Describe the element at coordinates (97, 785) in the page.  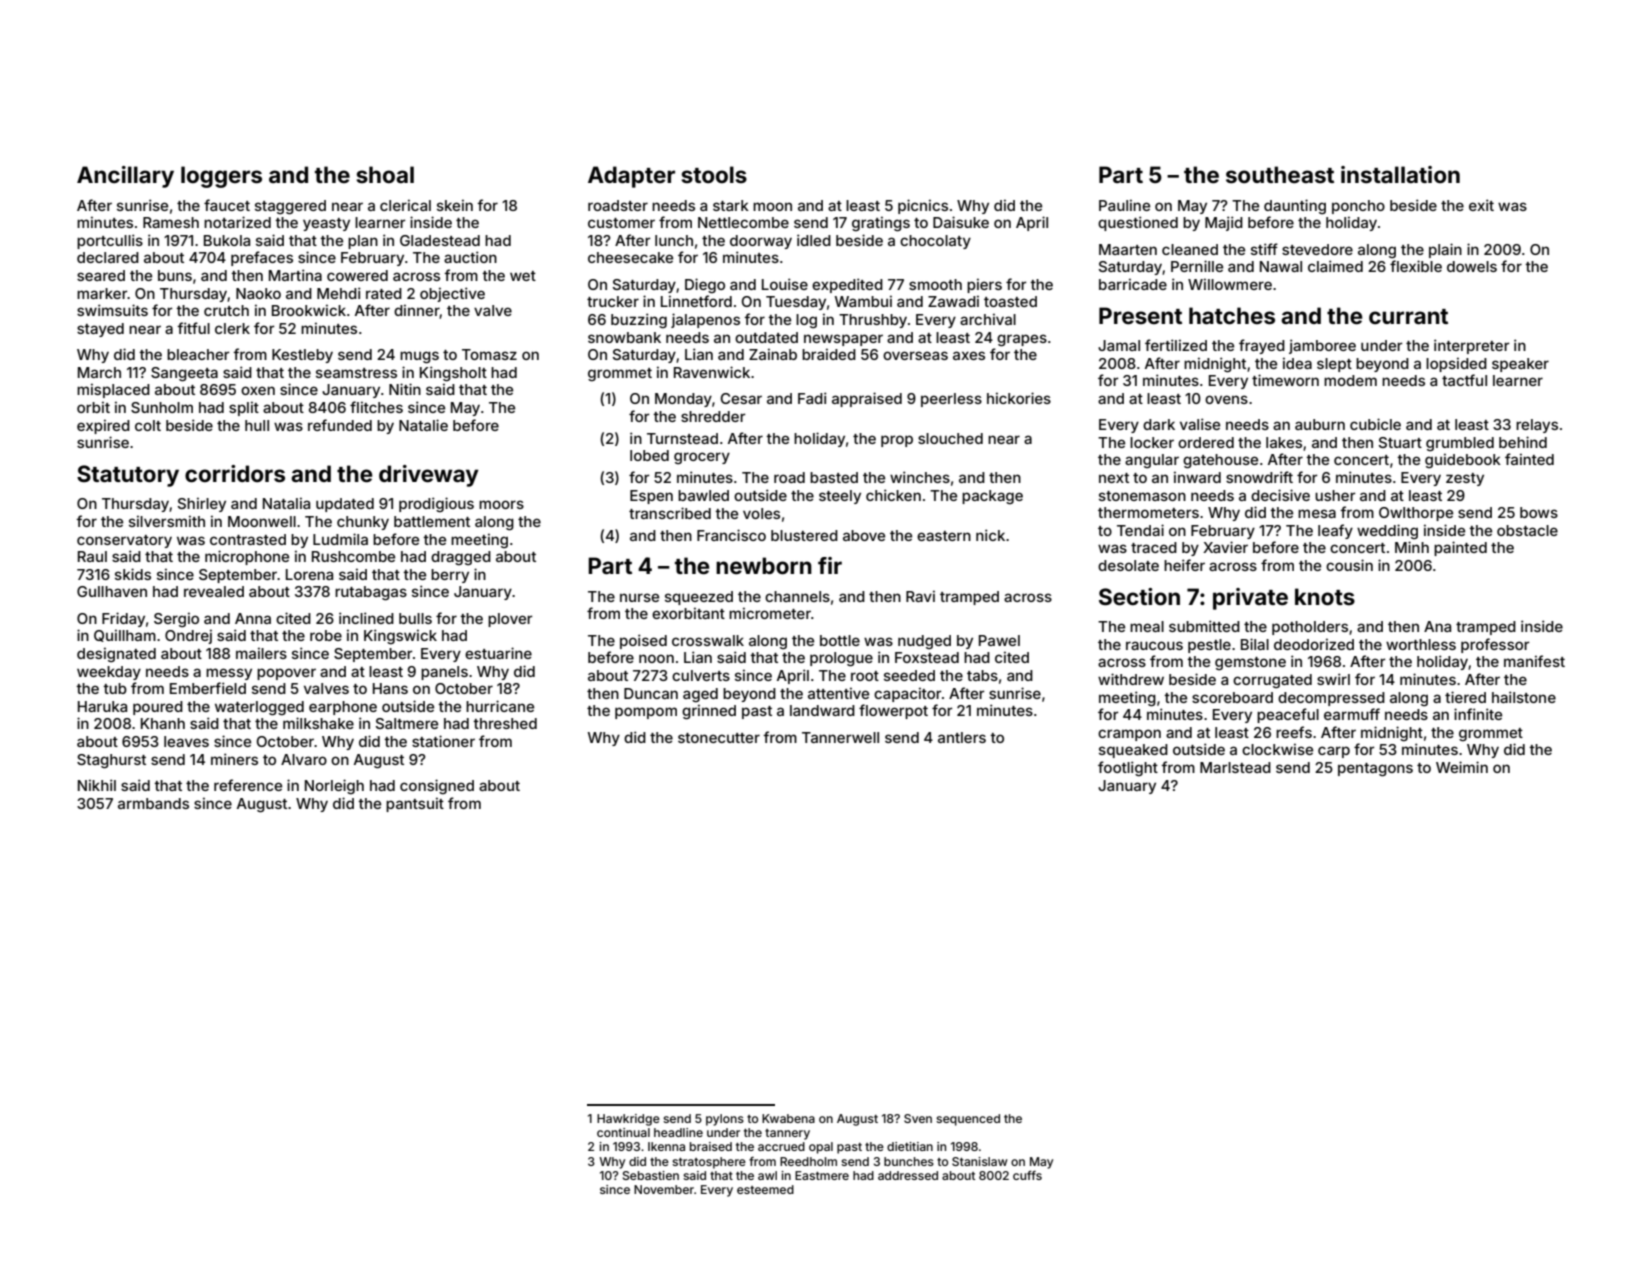
I see `Nikhil` at that location.
